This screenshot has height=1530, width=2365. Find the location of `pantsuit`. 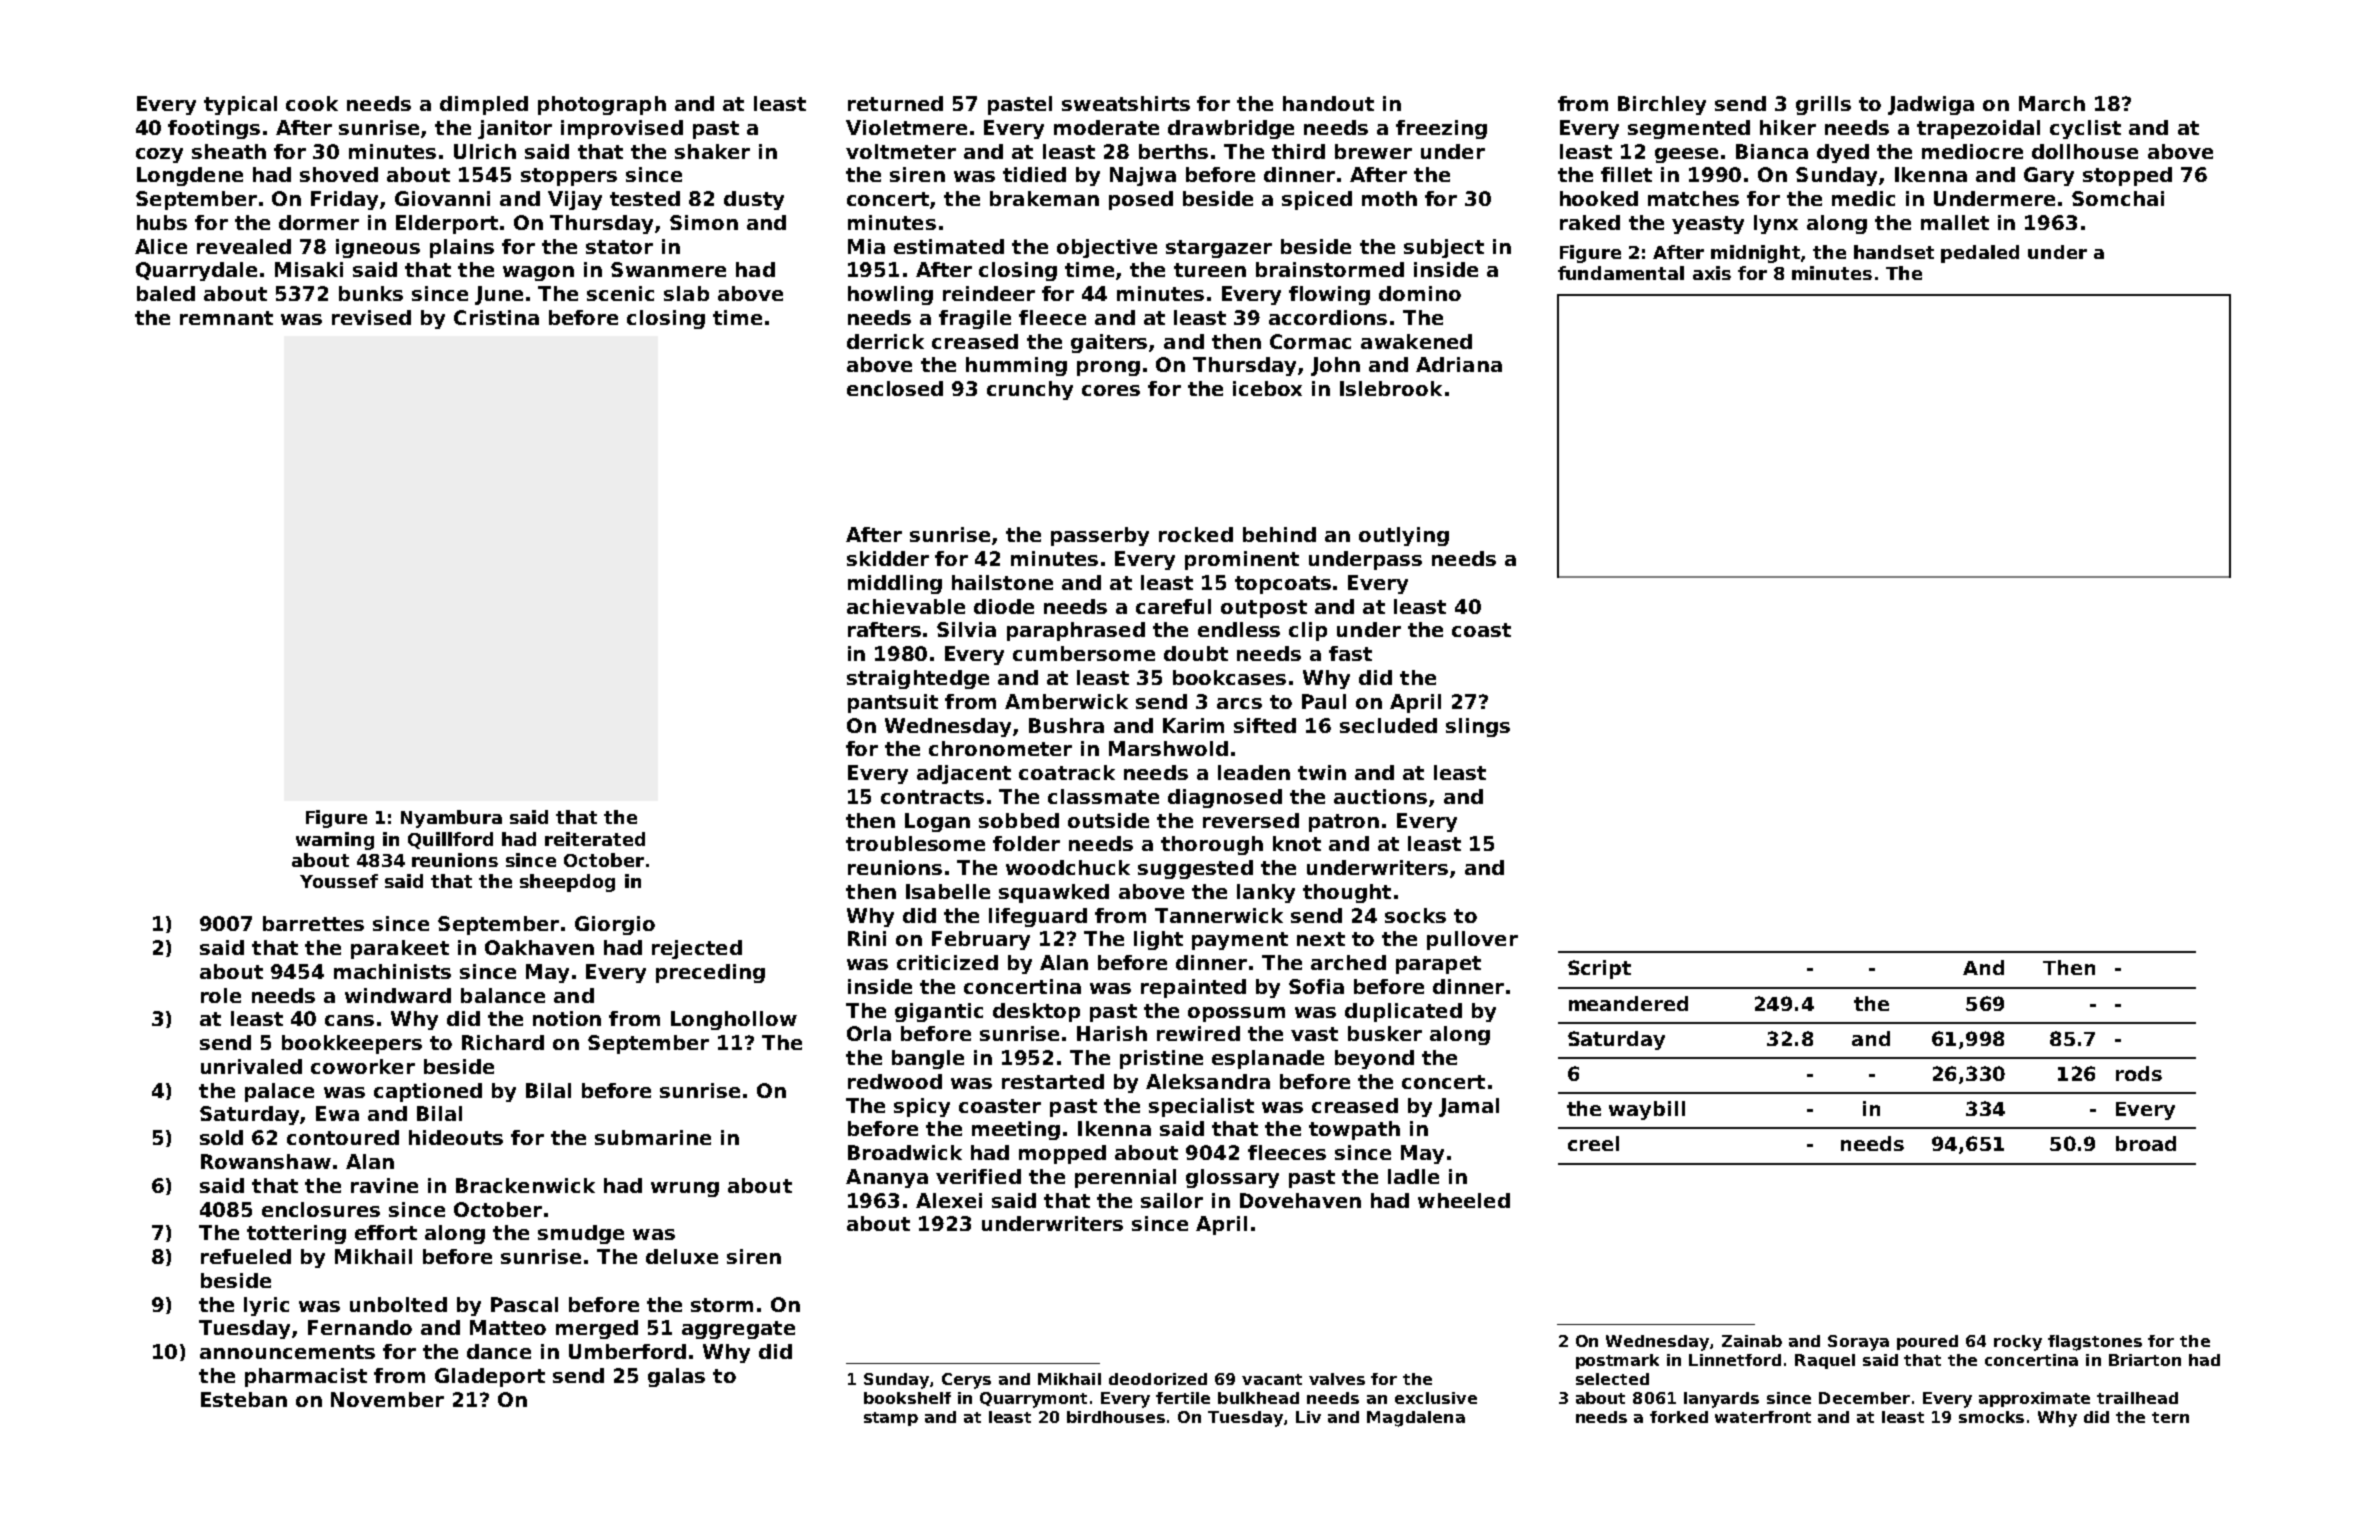

pantsuit is located at coordinates (893, 703).
